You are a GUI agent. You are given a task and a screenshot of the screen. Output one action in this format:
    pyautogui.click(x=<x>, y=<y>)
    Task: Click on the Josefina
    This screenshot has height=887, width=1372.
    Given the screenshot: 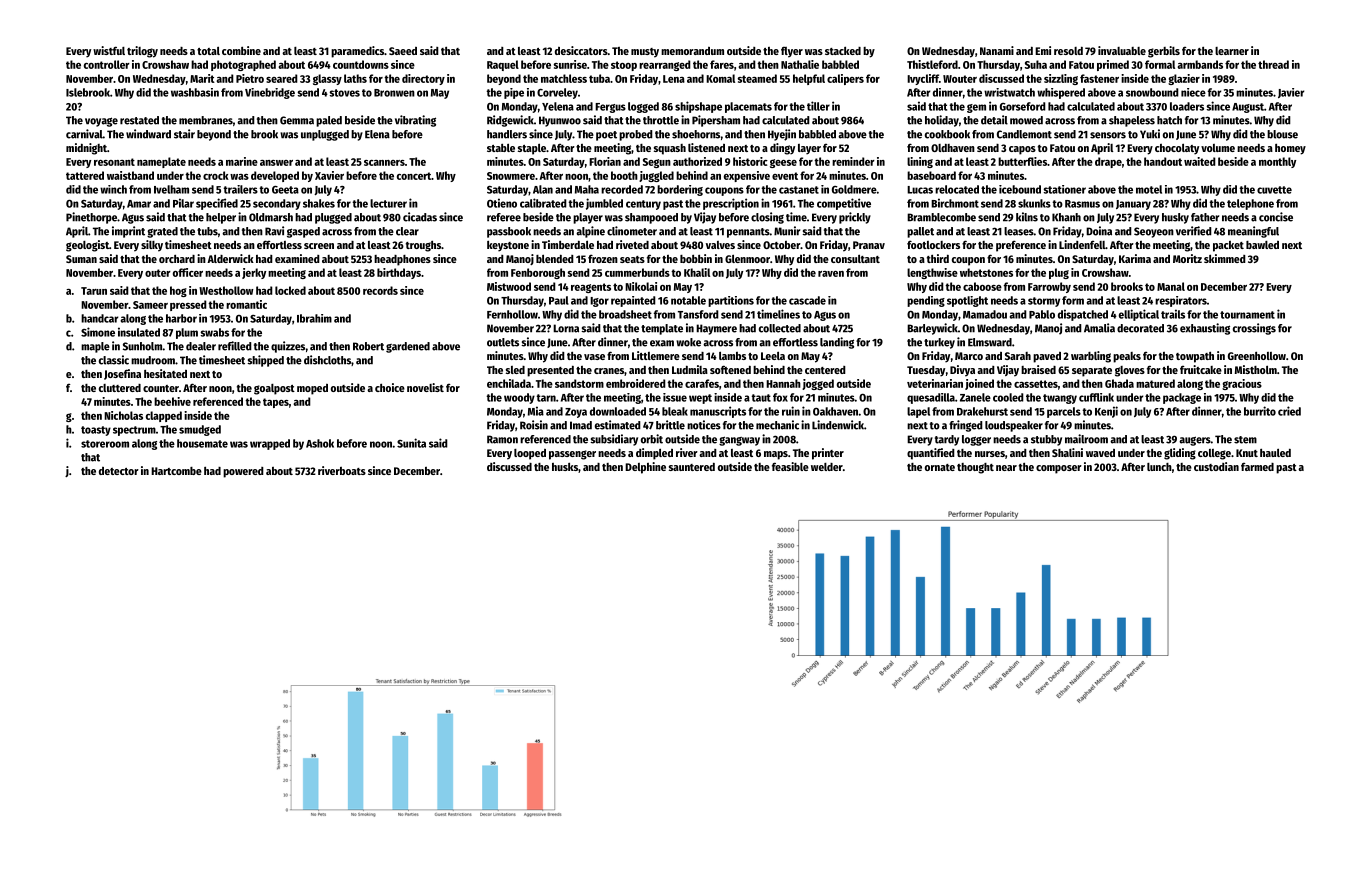 What is the action you would take?
    pyautogui.click(x=122, y=374)
